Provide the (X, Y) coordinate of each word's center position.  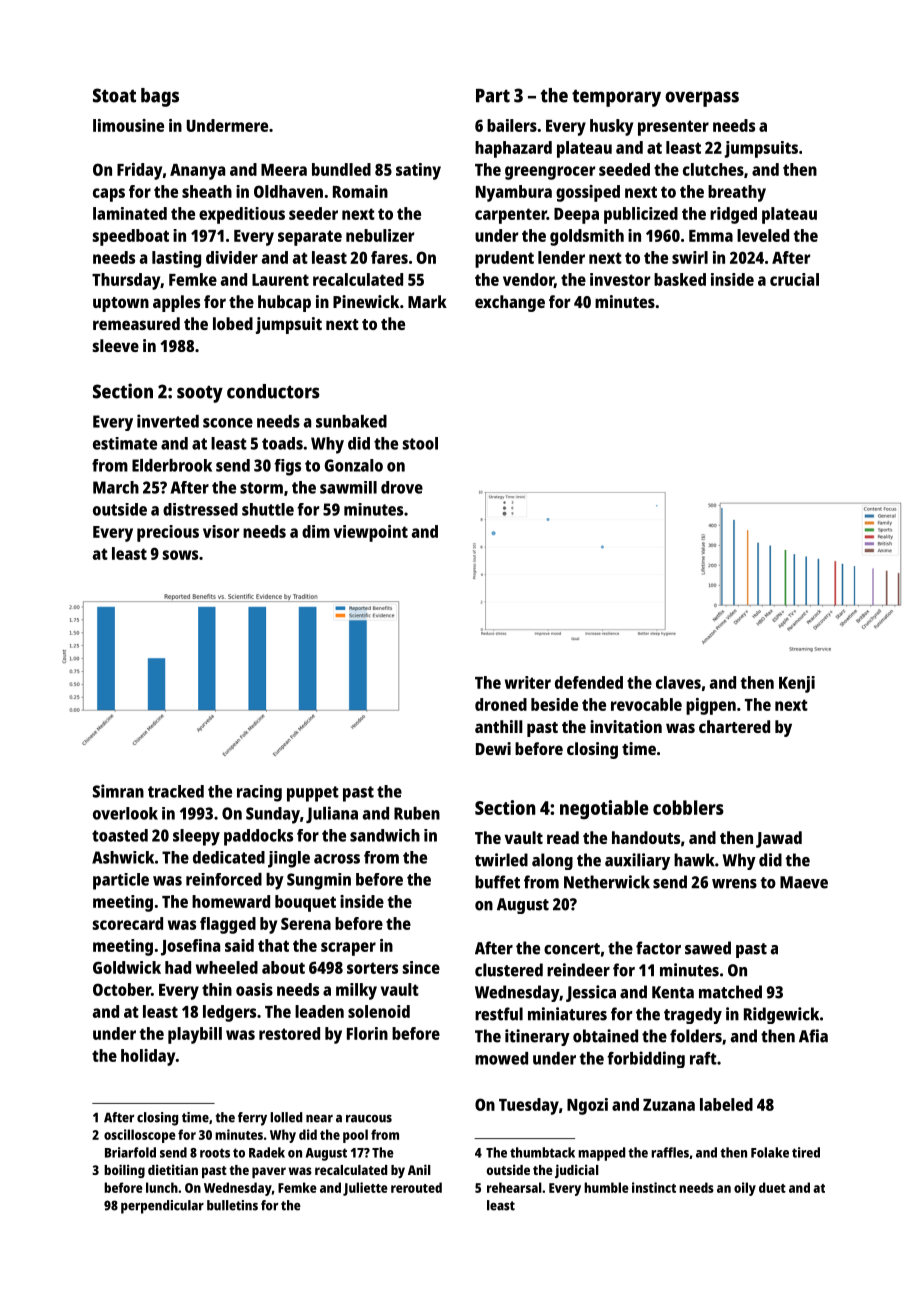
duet (772, 1187)
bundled (341, 169)
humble (606, 1187)
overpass (702, 99)
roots (215, 1153)
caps (109, 195)
